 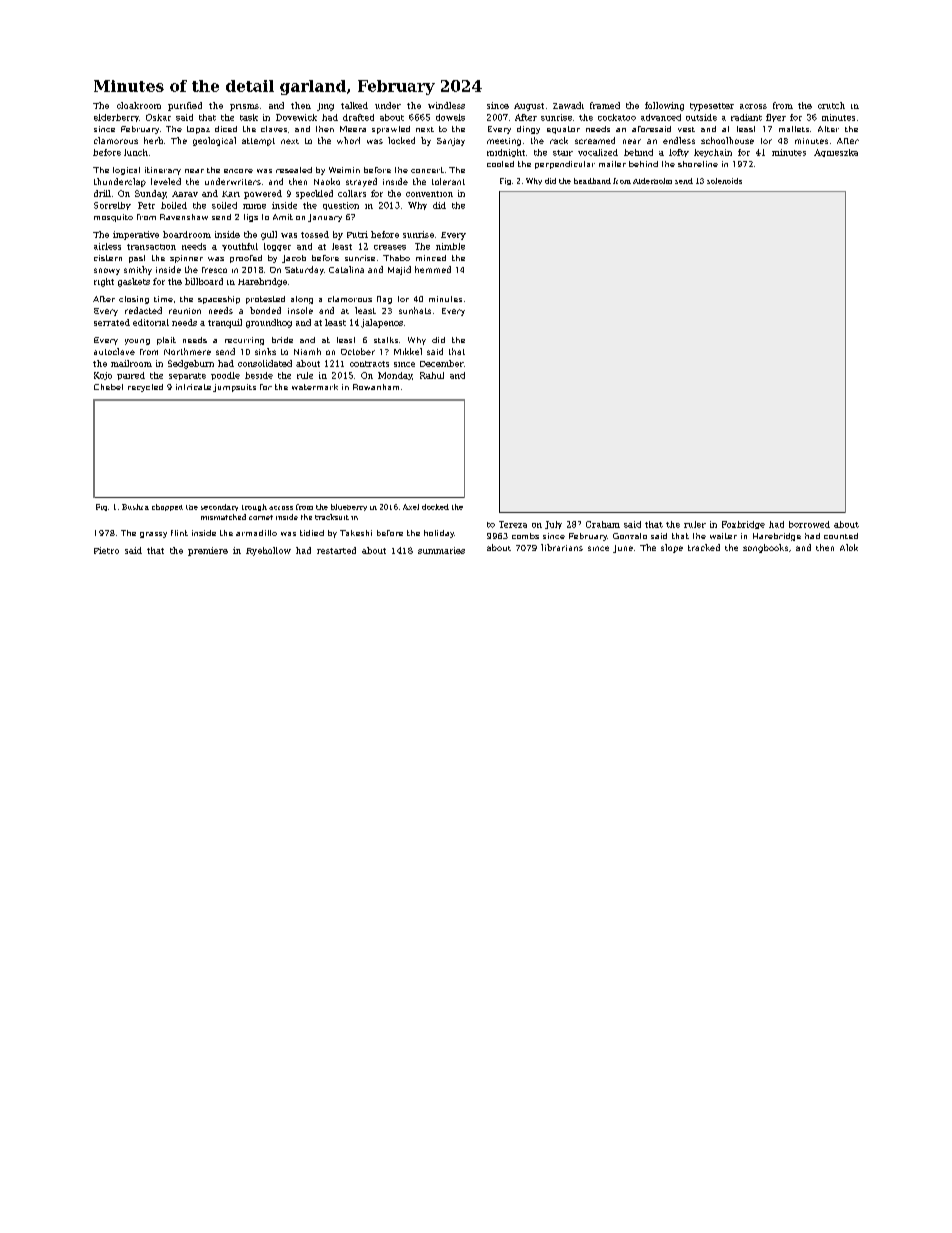 What do you see at coordinates (724, 181) in the screenshot?
I see `solenoids` at bounding box center [724, 181].
